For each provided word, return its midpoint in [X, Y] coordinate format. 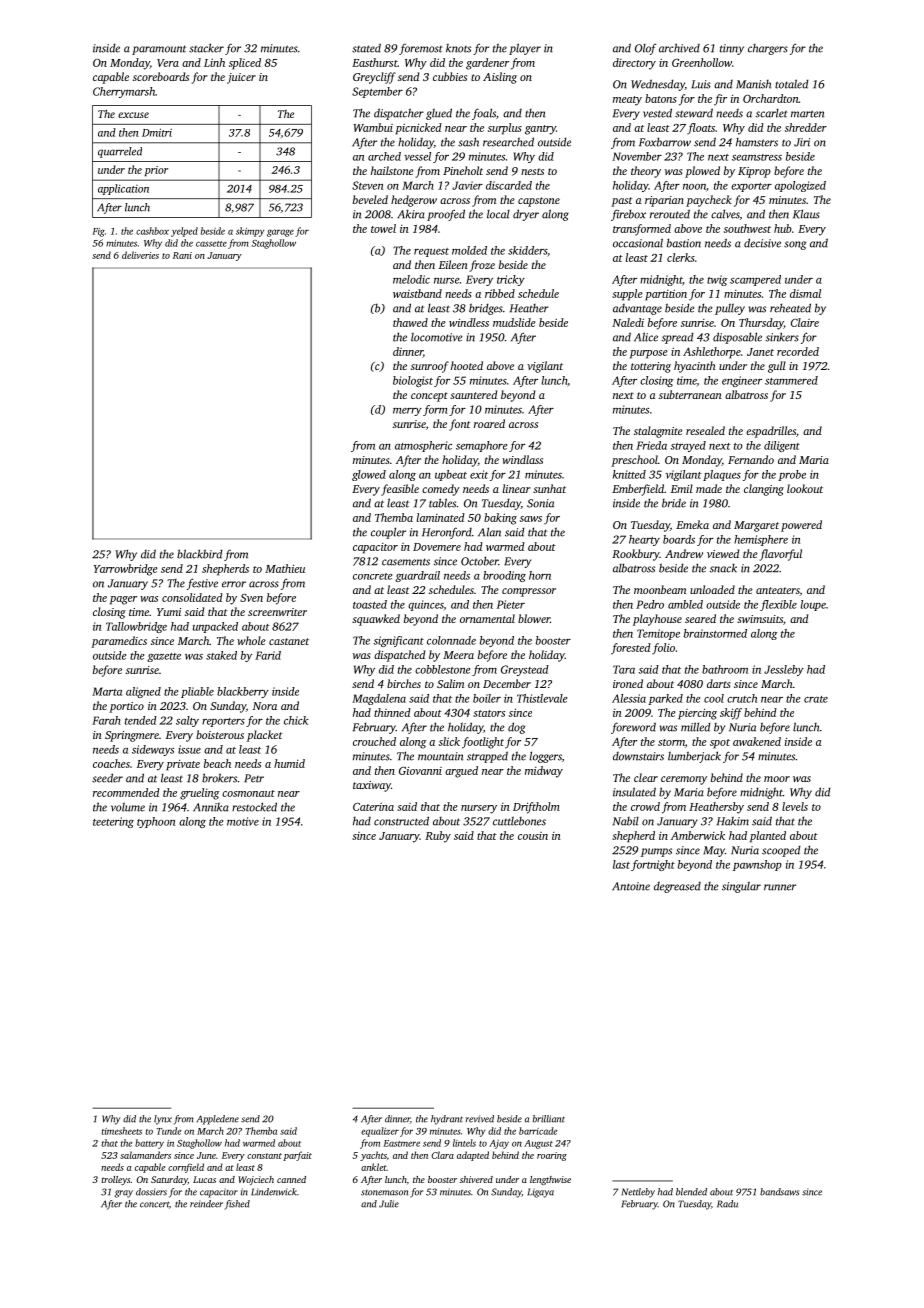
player [525, 49]
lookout [805, 488]
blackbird [200, 554]
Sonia [540, 503]
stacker [206, 48]
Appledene [218, 1120]
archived [679, 48]
